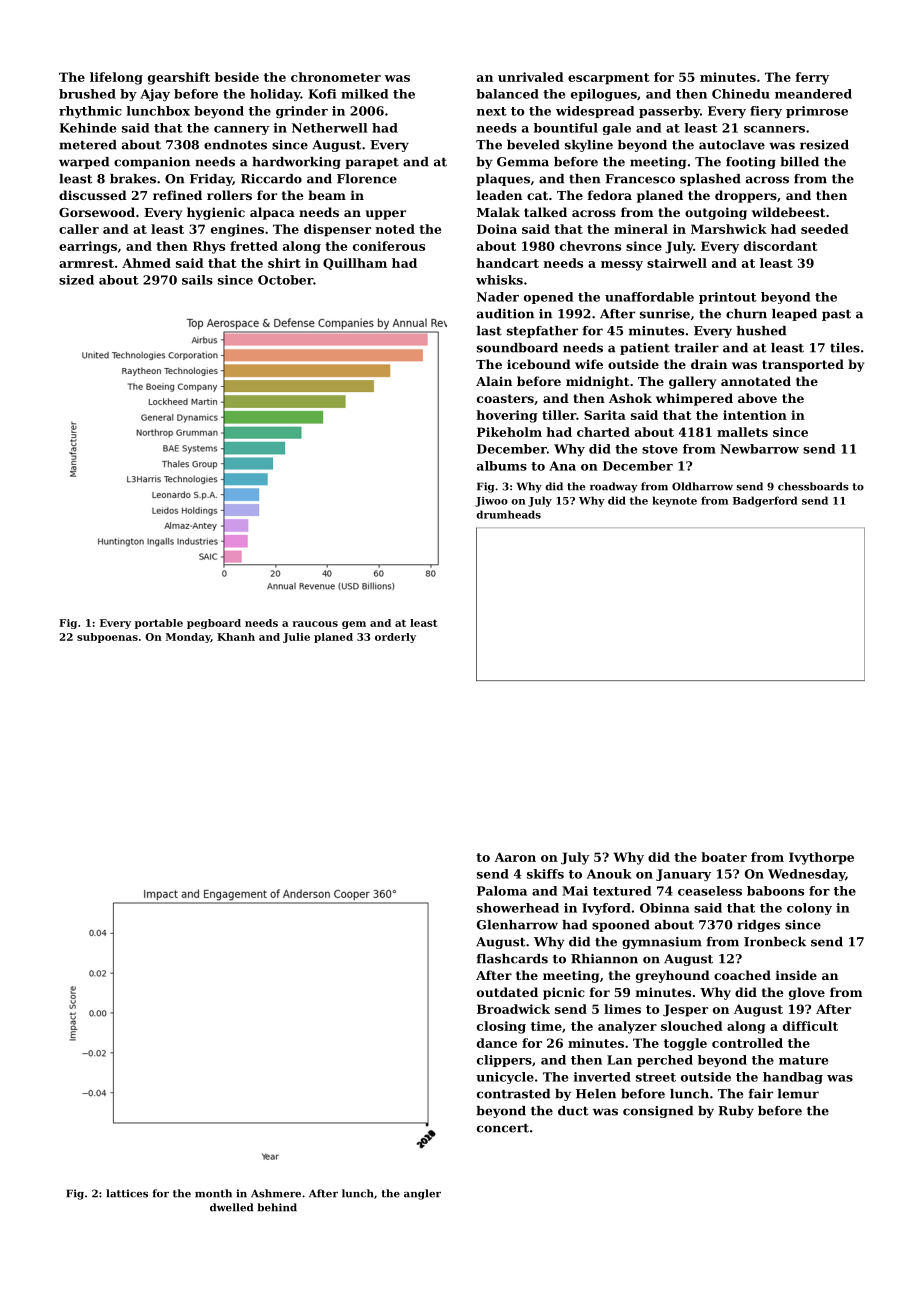  Describe the element at coordinates (302, 112) in the image. I see `grinder` at that location.
